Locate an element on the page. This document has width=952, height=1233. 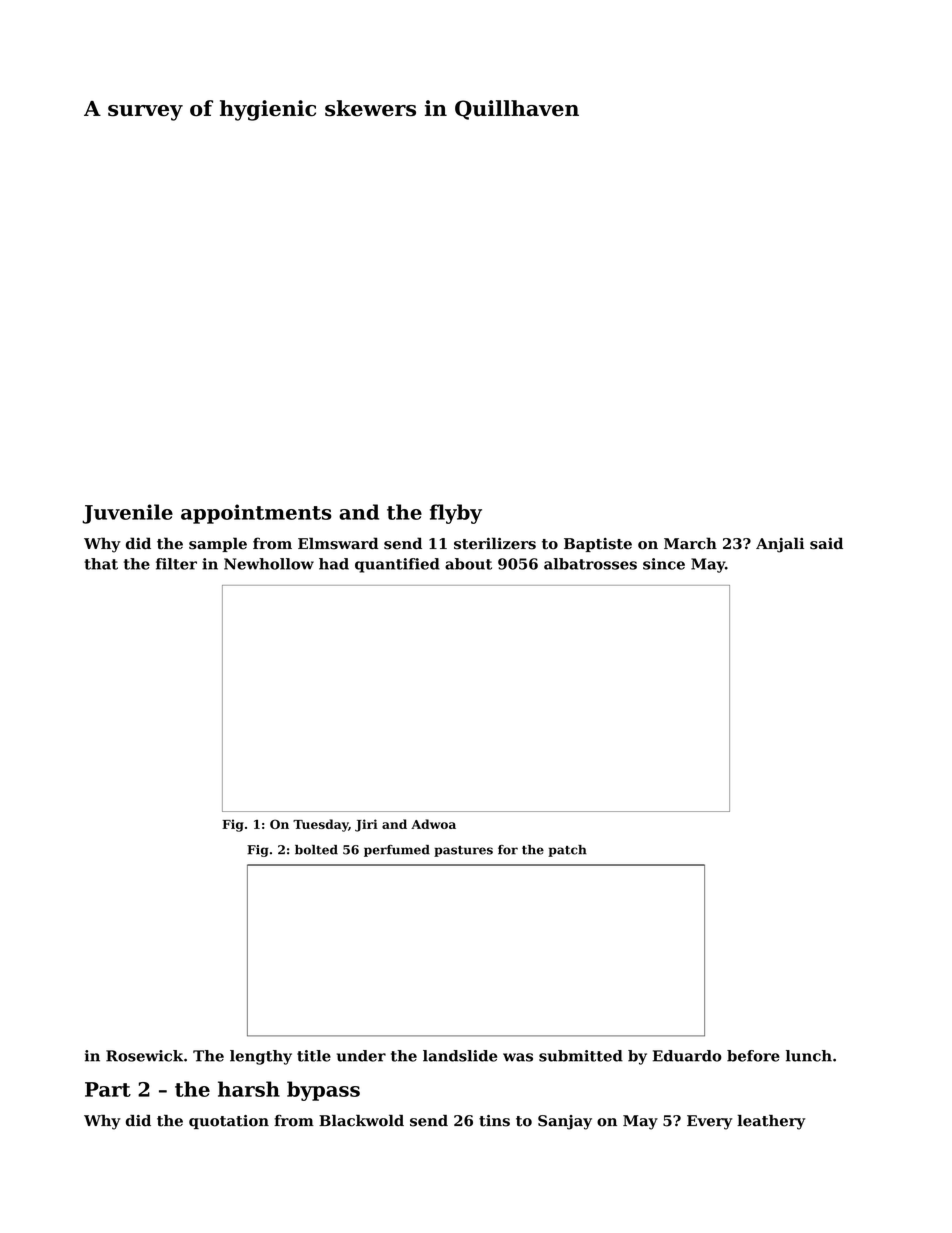
appointments is located at coordinates (256, 514).
